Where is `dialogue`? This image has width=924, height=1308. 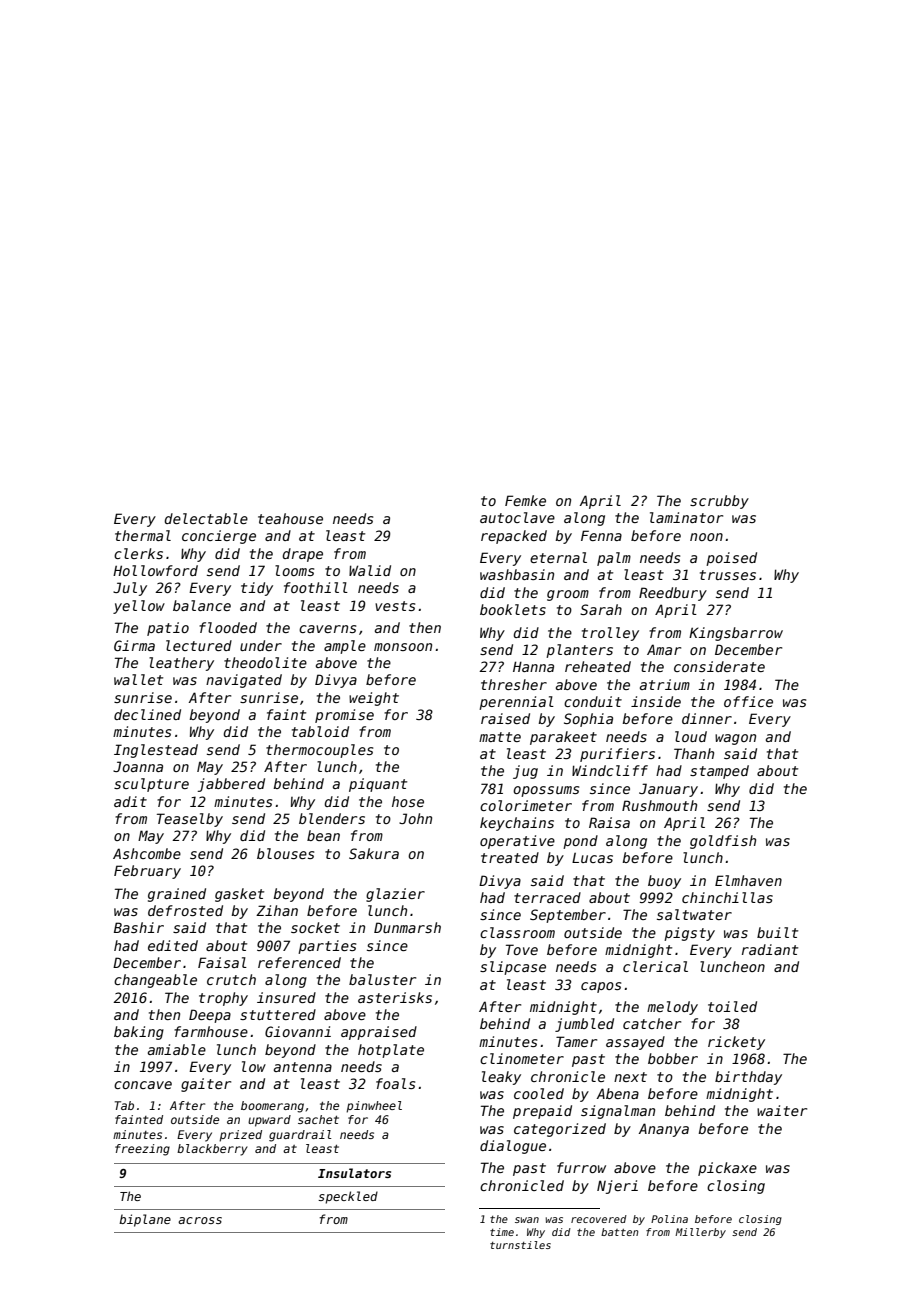 dialogue is located at coordinates (513, 1147).
